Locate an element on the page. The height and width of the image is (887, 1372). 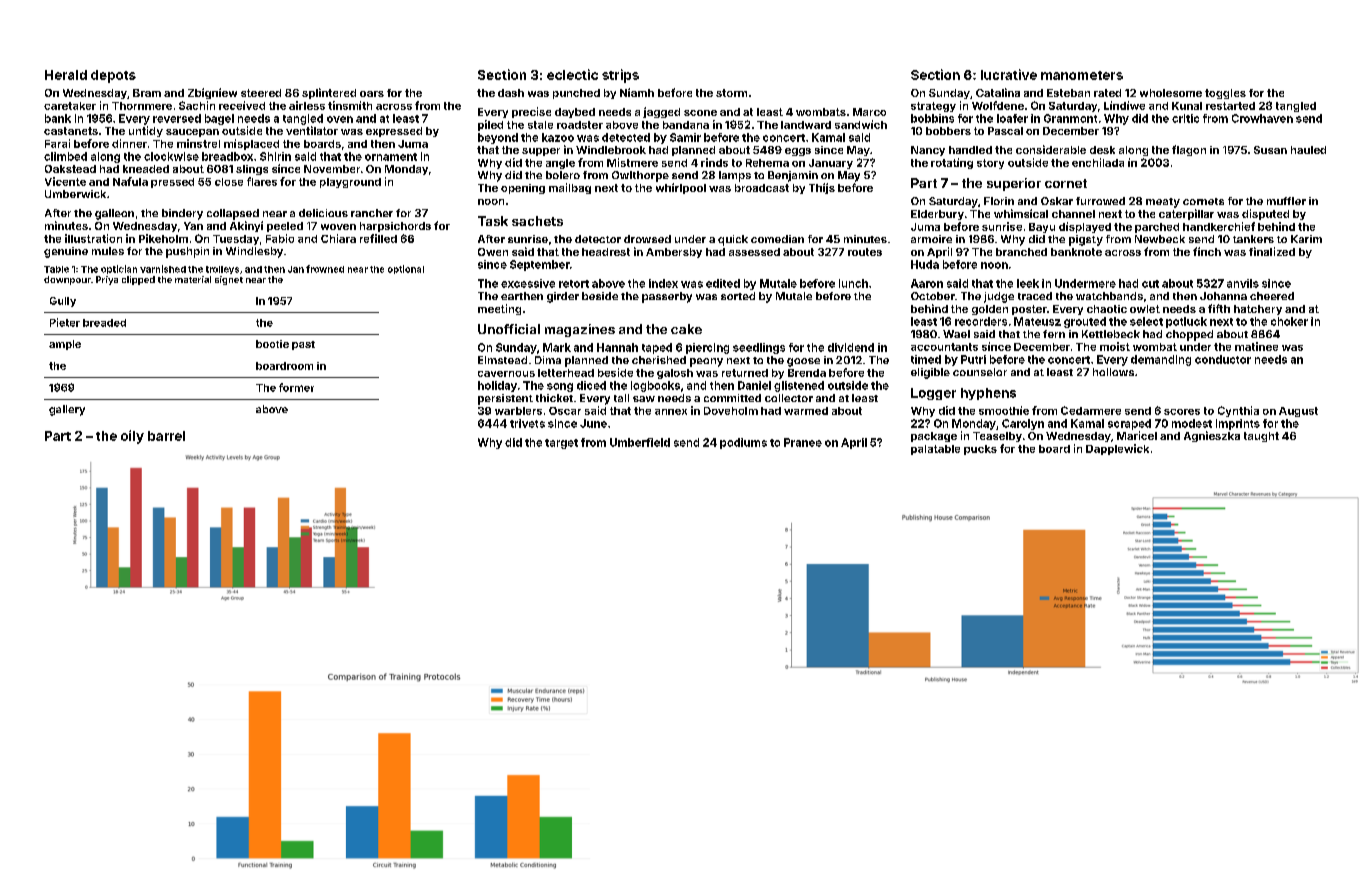
choker is located at coordinates (1289, 321).
